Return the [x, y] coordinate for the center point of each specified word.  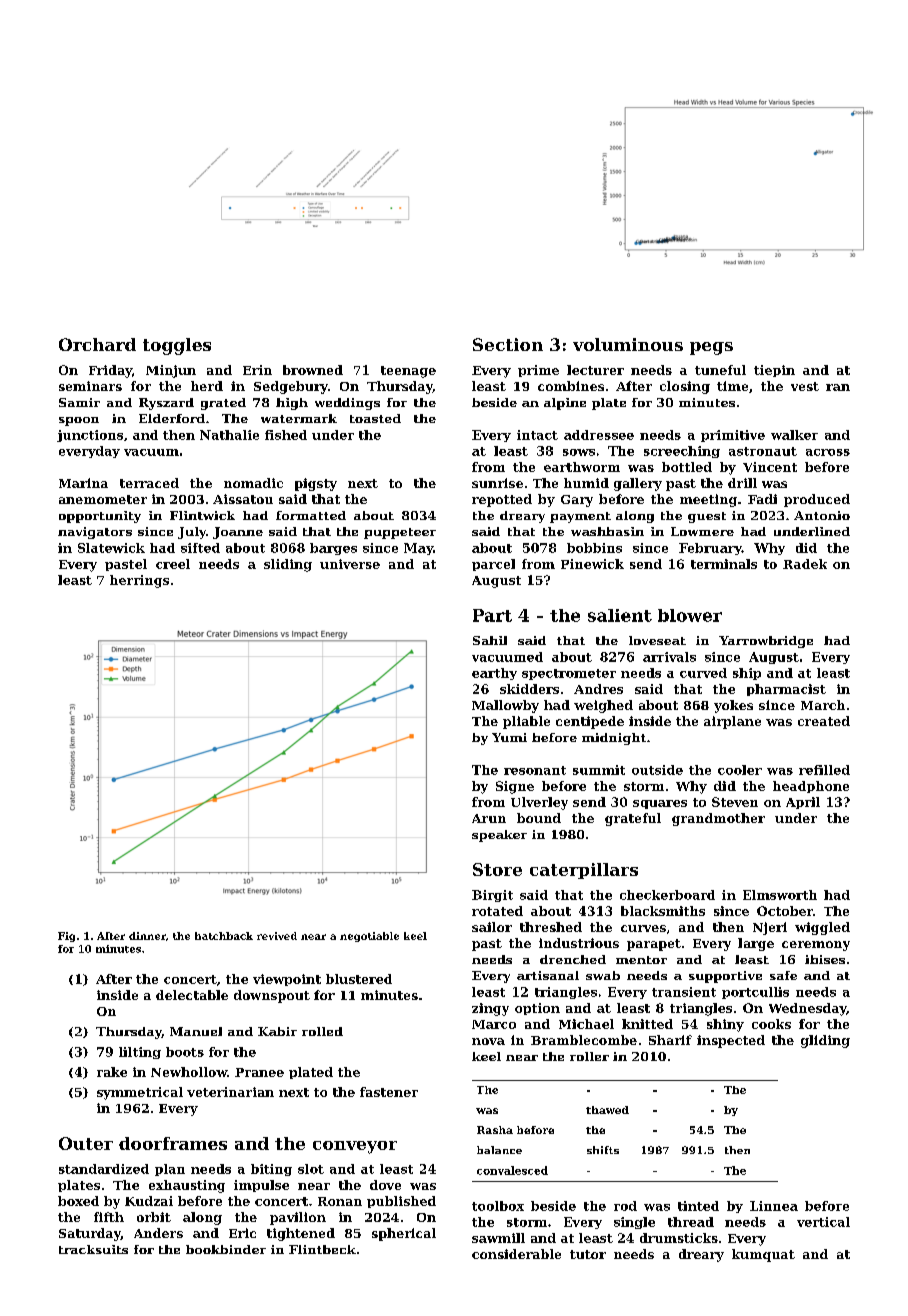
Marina [83, 483]
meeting [708, 500]
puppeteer [400, 533]
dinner [147, 936]
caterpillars [584, 871]
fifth [109, 1217]
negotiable [369, 937]
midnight [614, 739]
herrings [139, 581]
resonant [535, 770]
